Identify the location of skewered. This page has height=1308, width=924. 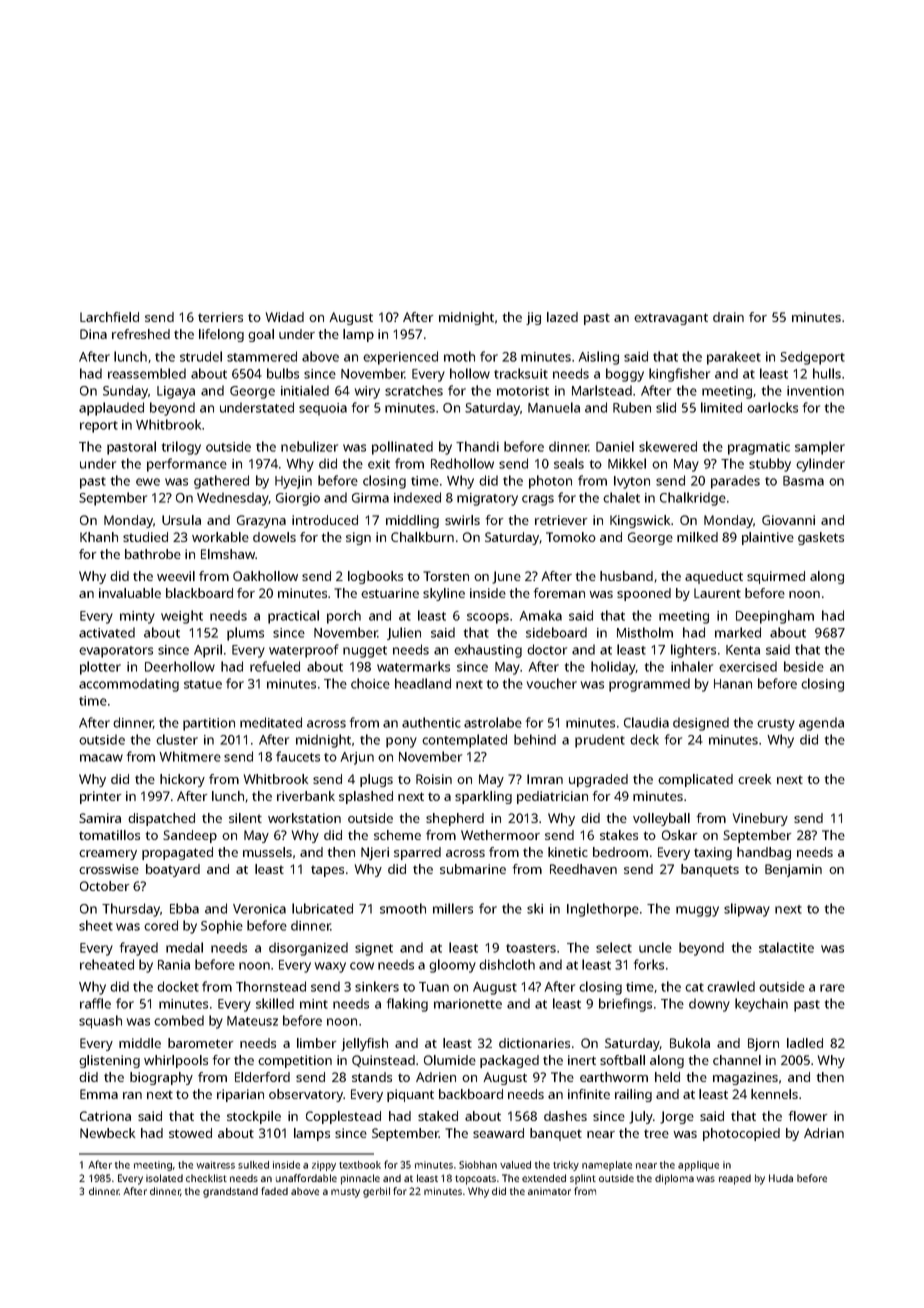
(668, 446).
